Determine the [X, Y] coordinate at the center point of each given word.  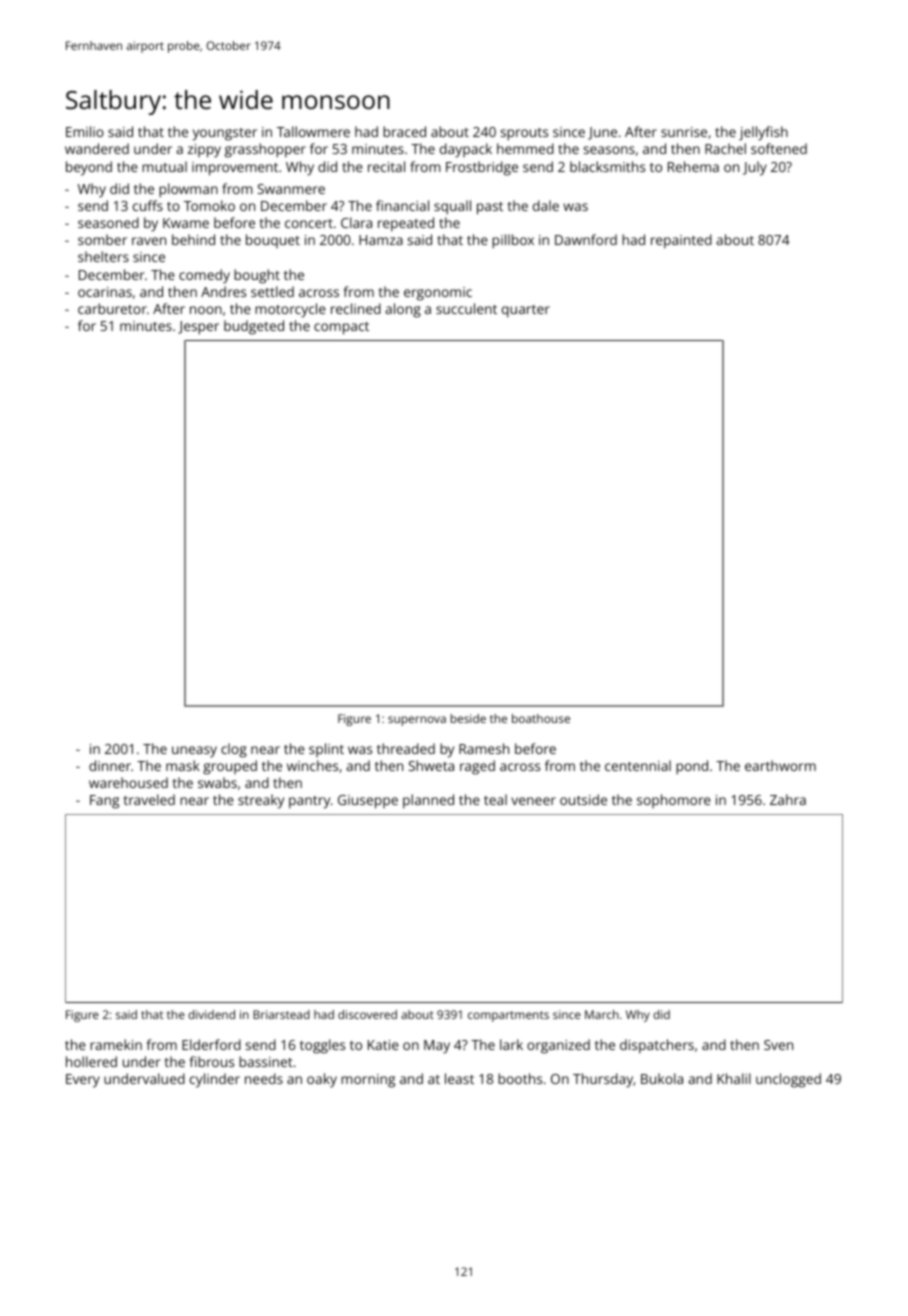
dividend [211, 1014]
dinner [110, 765]
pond [692, 767]
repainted [681, 241]
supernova [417, 721]
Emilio [85, 131]
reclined [356, 308]
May [437, 1047]
